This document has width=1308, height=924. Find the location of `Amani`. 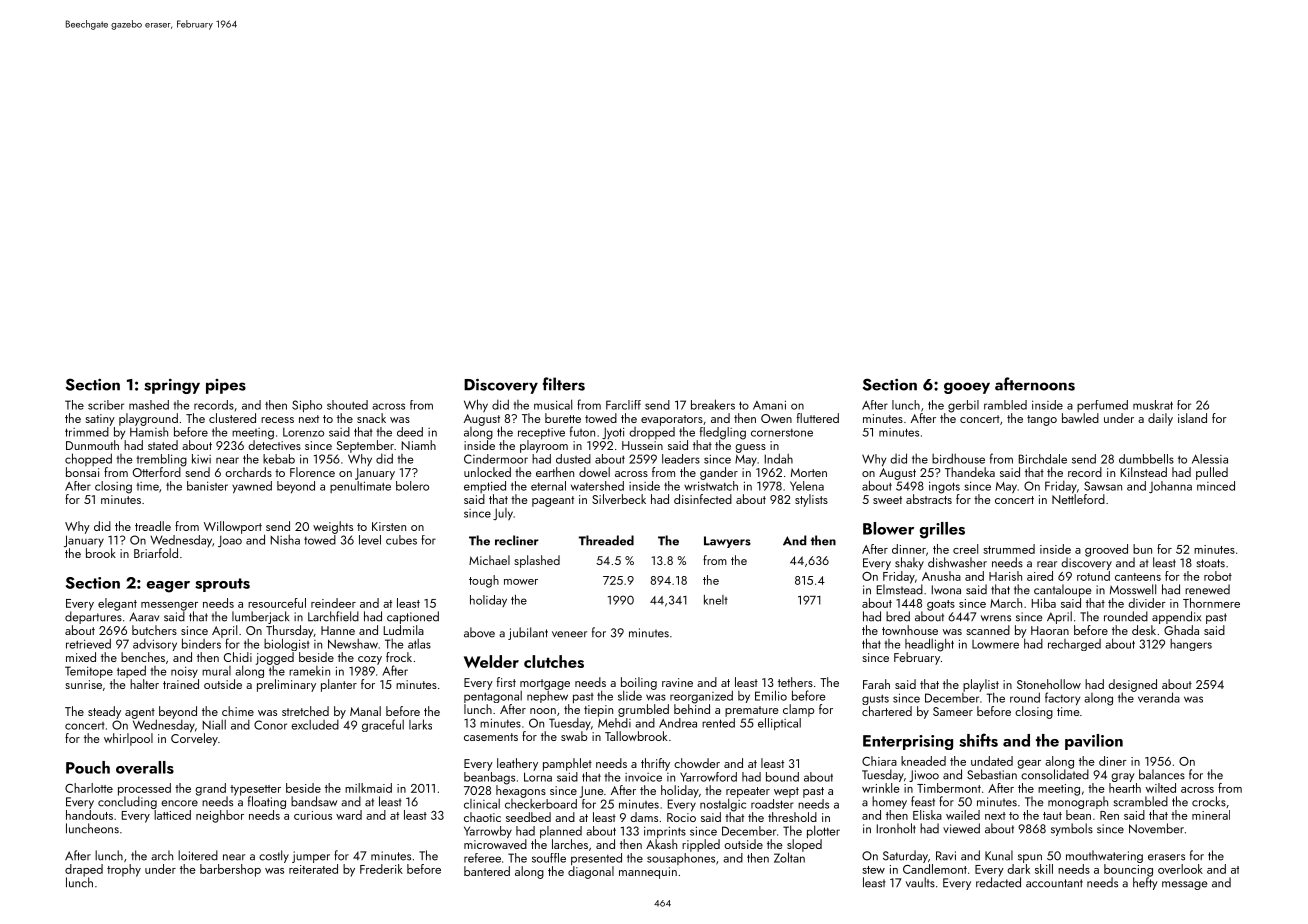

Amani is located at coordinates (769, 405).
